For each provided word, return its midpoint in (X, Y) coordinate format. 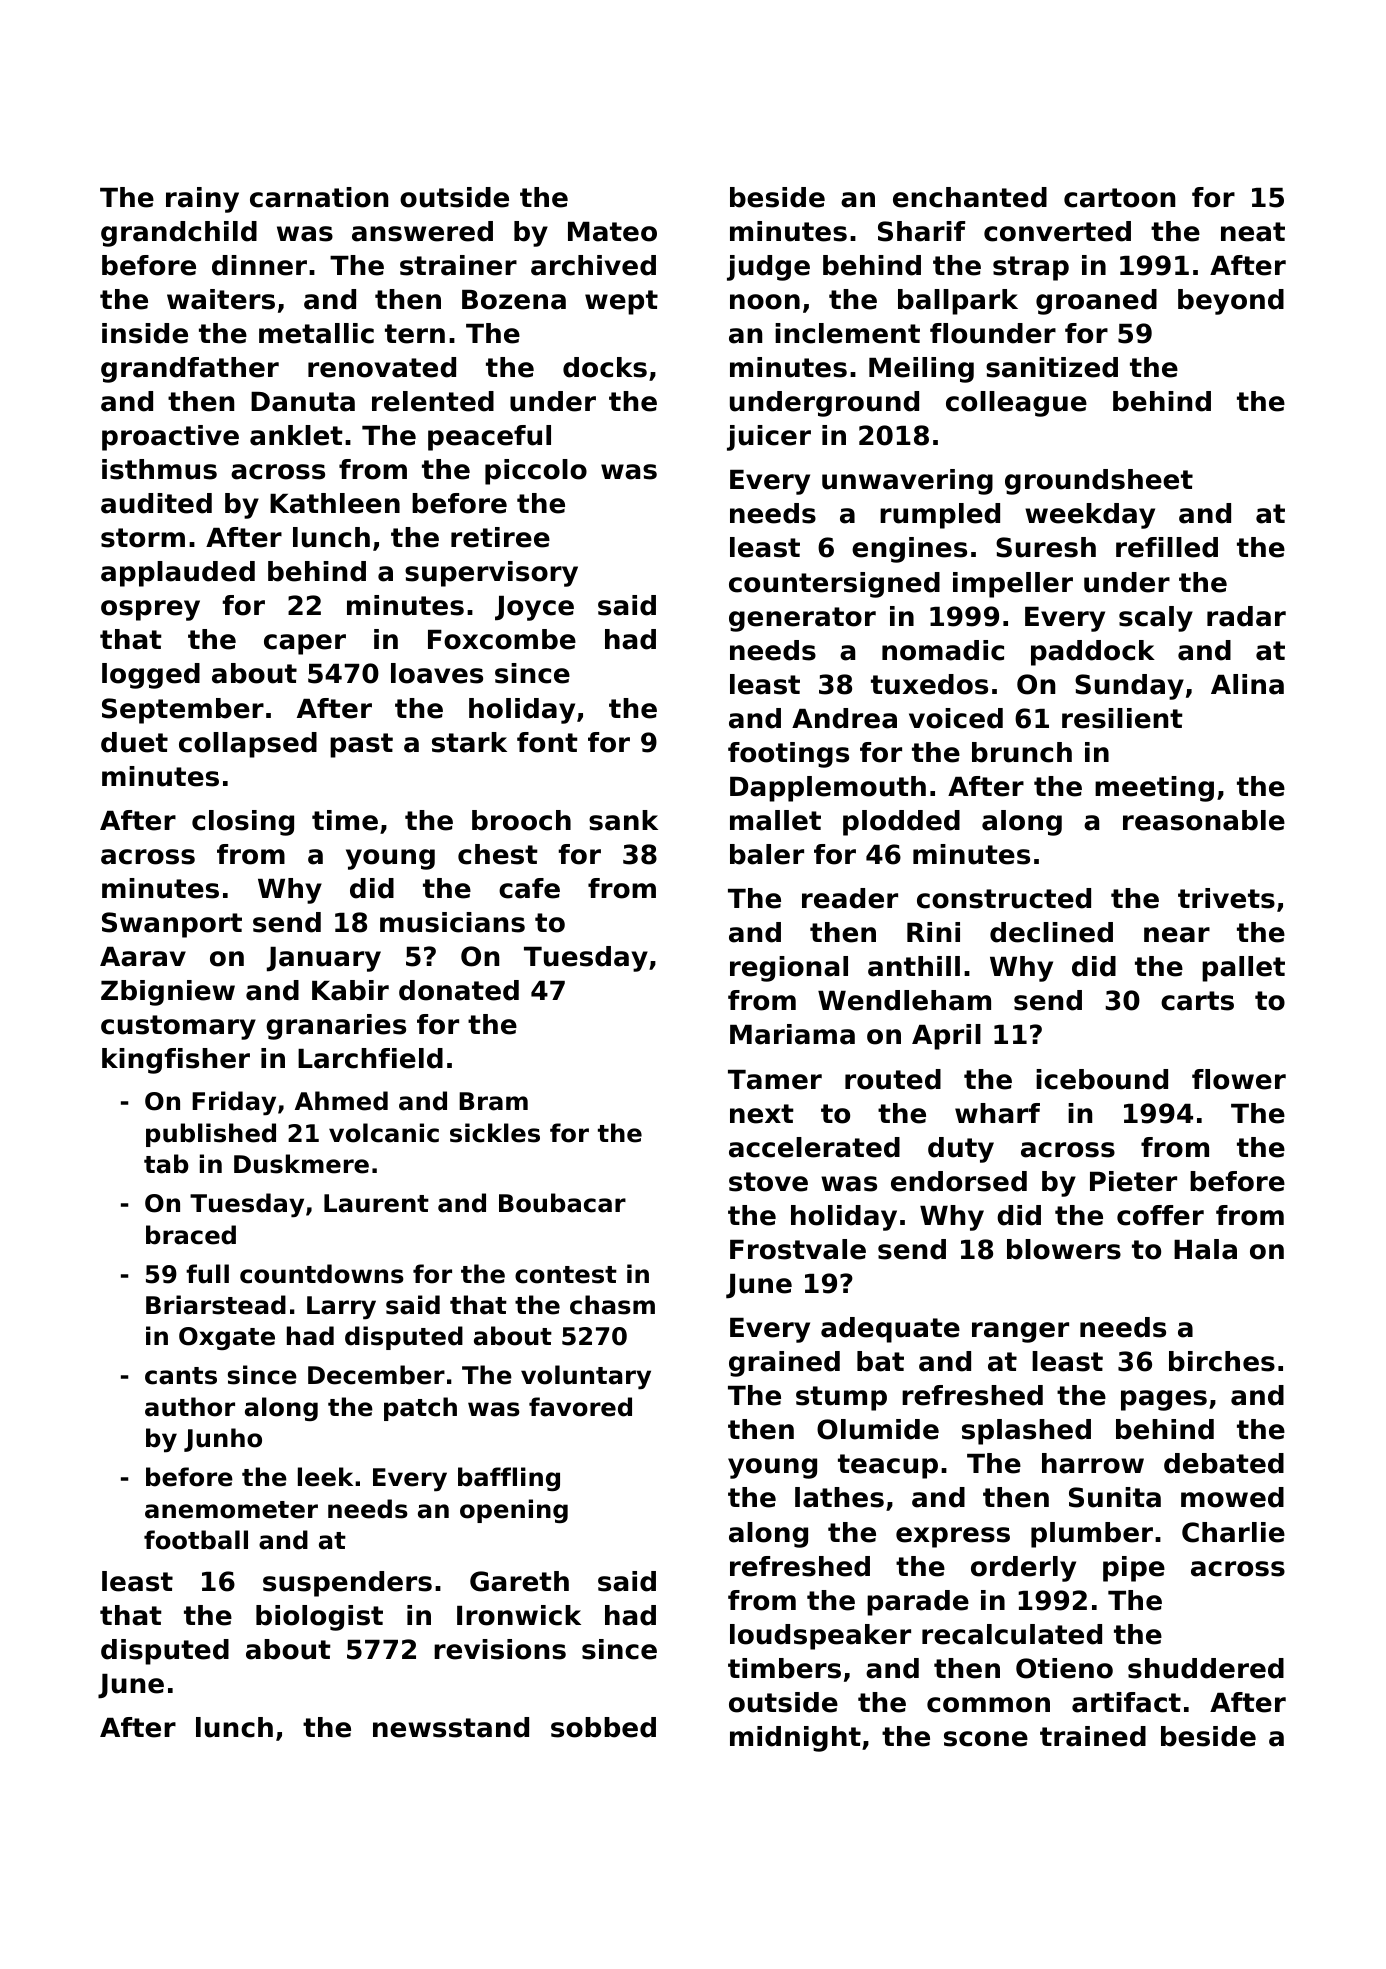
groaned (1096, 302)
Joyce (534, 608)
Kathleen (335, 503)
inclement (847, 333)
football (196, 1540)
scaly (1156, 619)
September (183, 711)
